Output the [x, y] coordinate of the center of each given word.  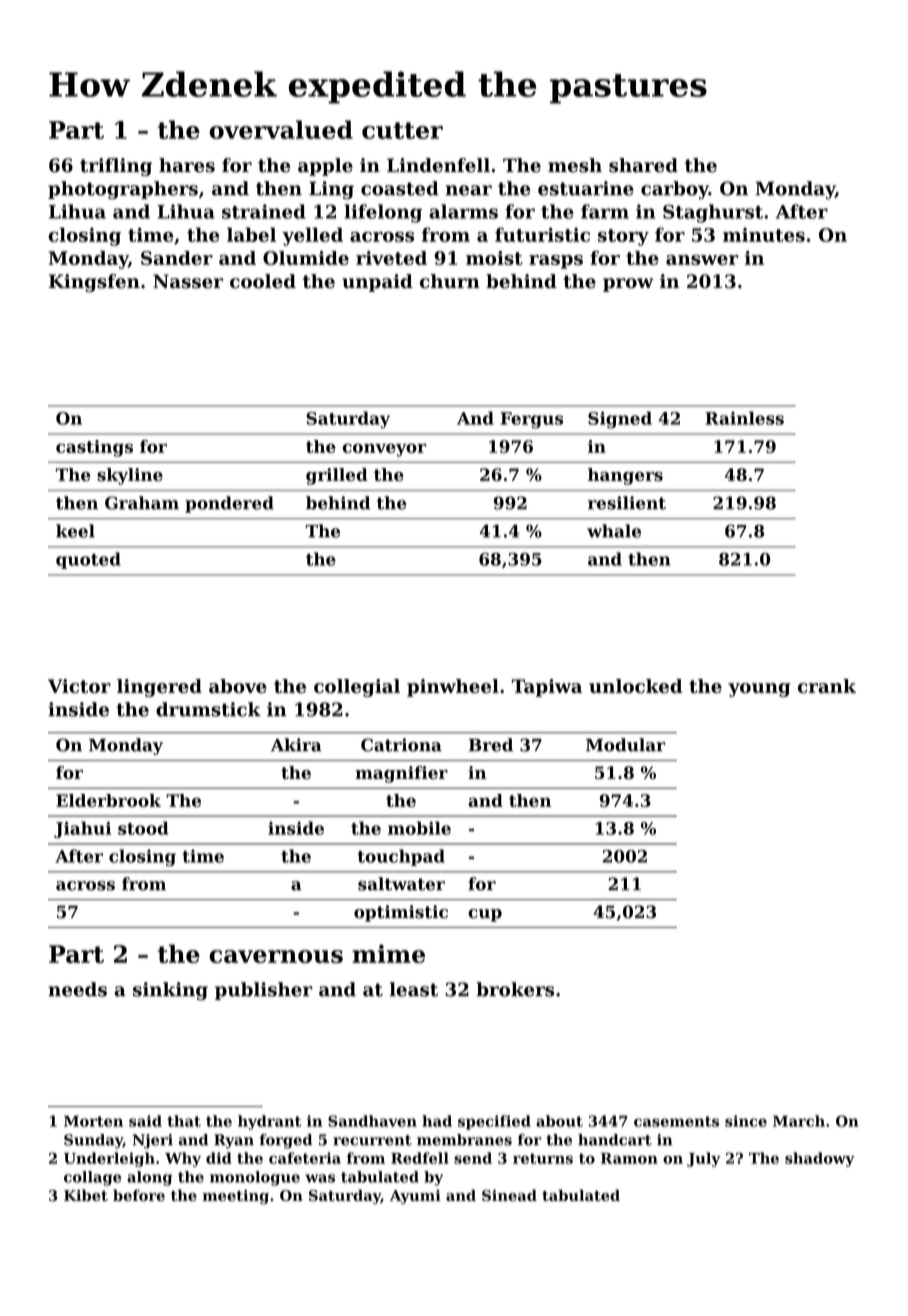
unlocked [635, 686]
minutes [764, 235]
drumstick [208, 709]
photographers [123, 190]
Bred [491, 745]
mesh [575, 165]
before [139, 1195]
